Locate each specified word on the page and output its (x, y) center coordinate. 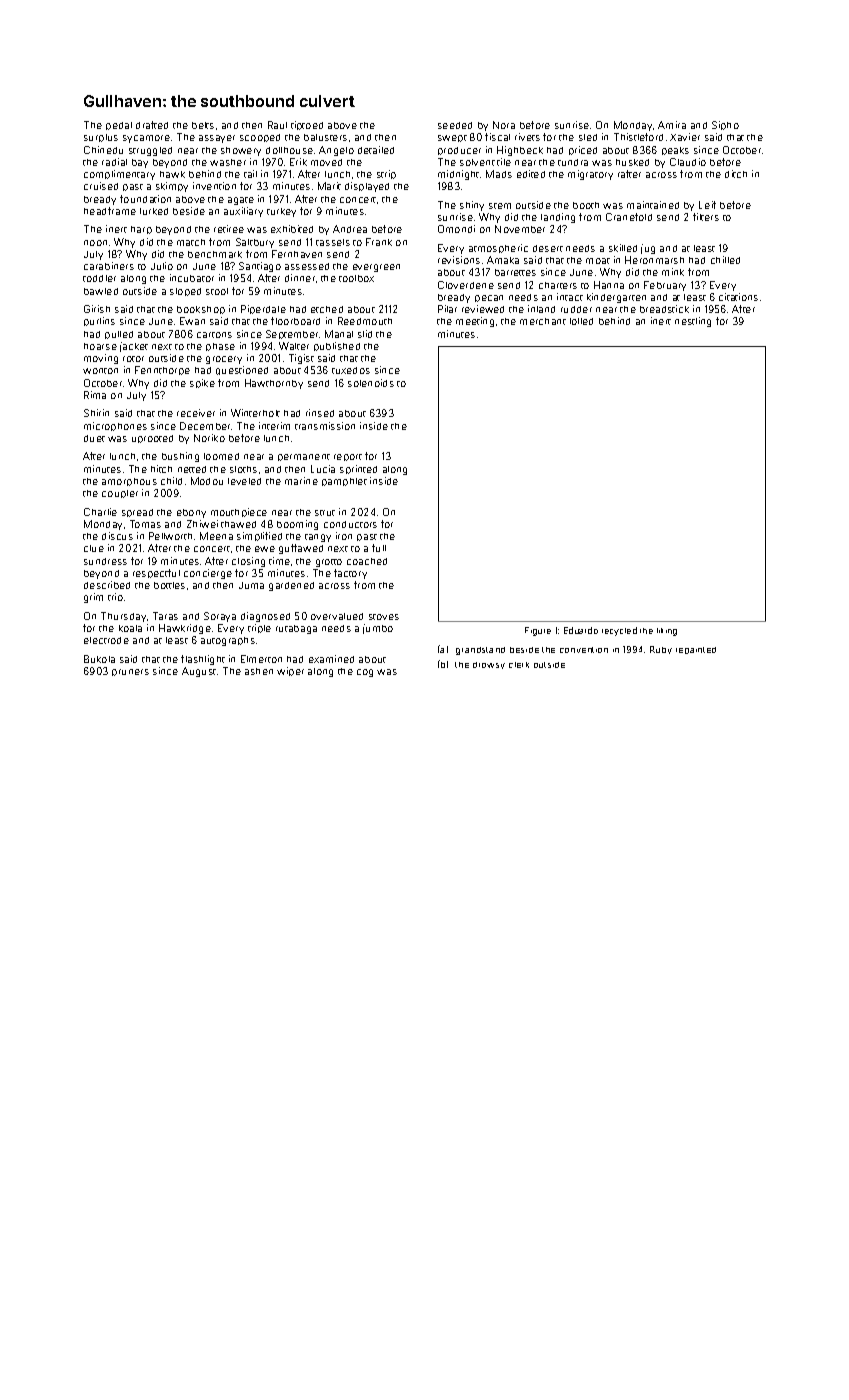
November (520, 229)
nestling (693, 322)
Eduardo (581, 630)
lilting (667, 632)
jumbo (378, 629)
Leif (707, 205)
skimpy (172, 187)
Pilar (447, 309)
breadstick (664, 309)
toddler (99, 278)
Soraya (220, 617)
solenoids (371, 383)
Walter (294, 346)
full (379, 548)
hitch (161, 469)
